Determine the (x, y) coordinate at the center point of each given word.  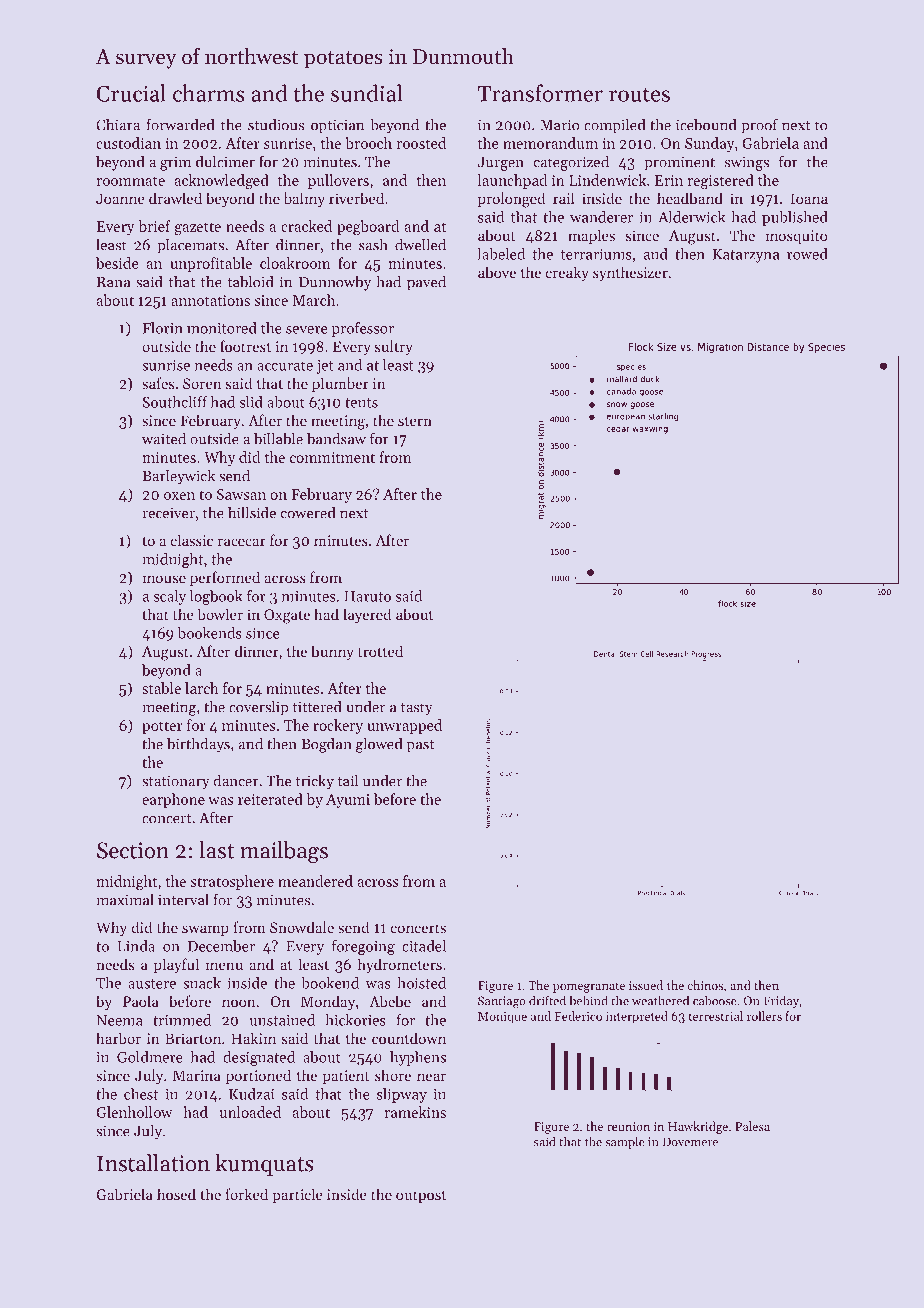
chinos (705, 985)
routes (639, 95)
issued (646, 985)
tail (347, 780)
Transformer (540, 93)
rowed (807, 254)
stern (415, 421)
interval (183, 900)
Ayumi (348, 801)
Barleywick (179, 477)
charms (209, 93)
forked (246, 1194)
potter (162, 727)
